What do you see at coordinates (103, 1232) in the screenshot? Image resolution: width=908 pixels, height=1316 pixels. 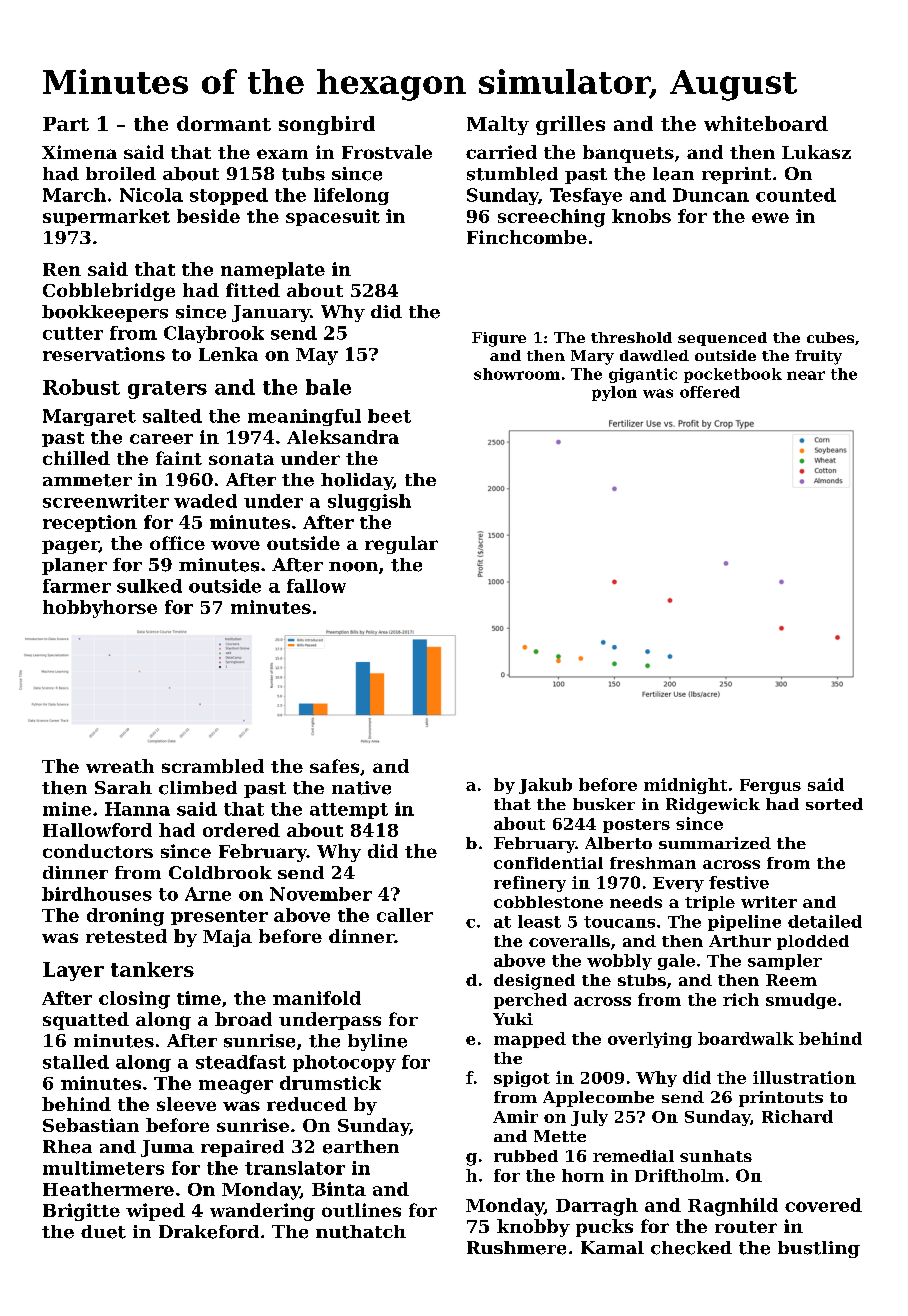 I see `duet` at bounding box center [103, 1232].
